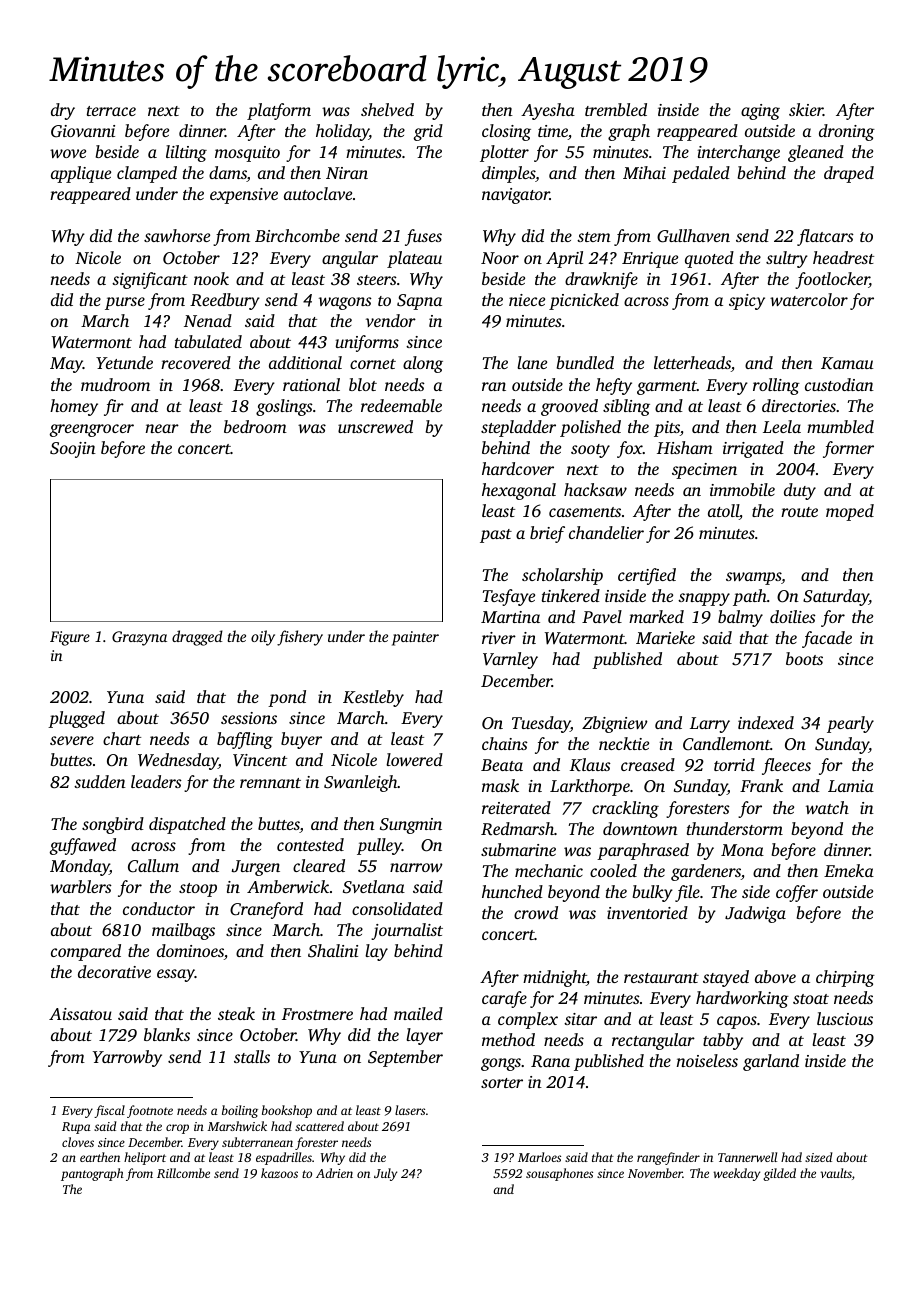 The width and height of the document is (924, 1308). I want to click on shelved, so click(387, 109).
